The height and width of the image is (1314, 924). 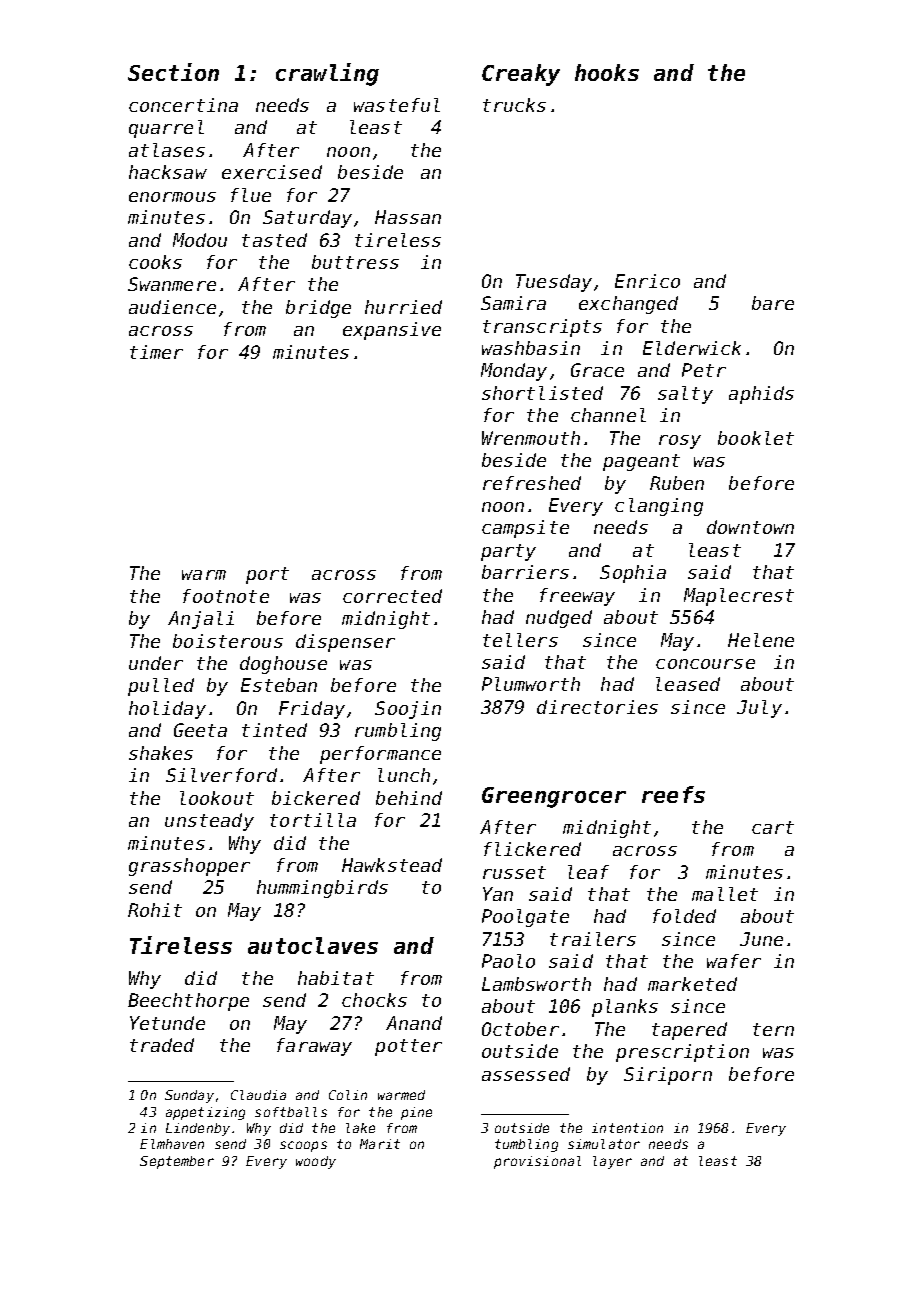 What do you see at coordinates (167, 150) in the image?
I see `atlases` at bounding box center [167, 150].
